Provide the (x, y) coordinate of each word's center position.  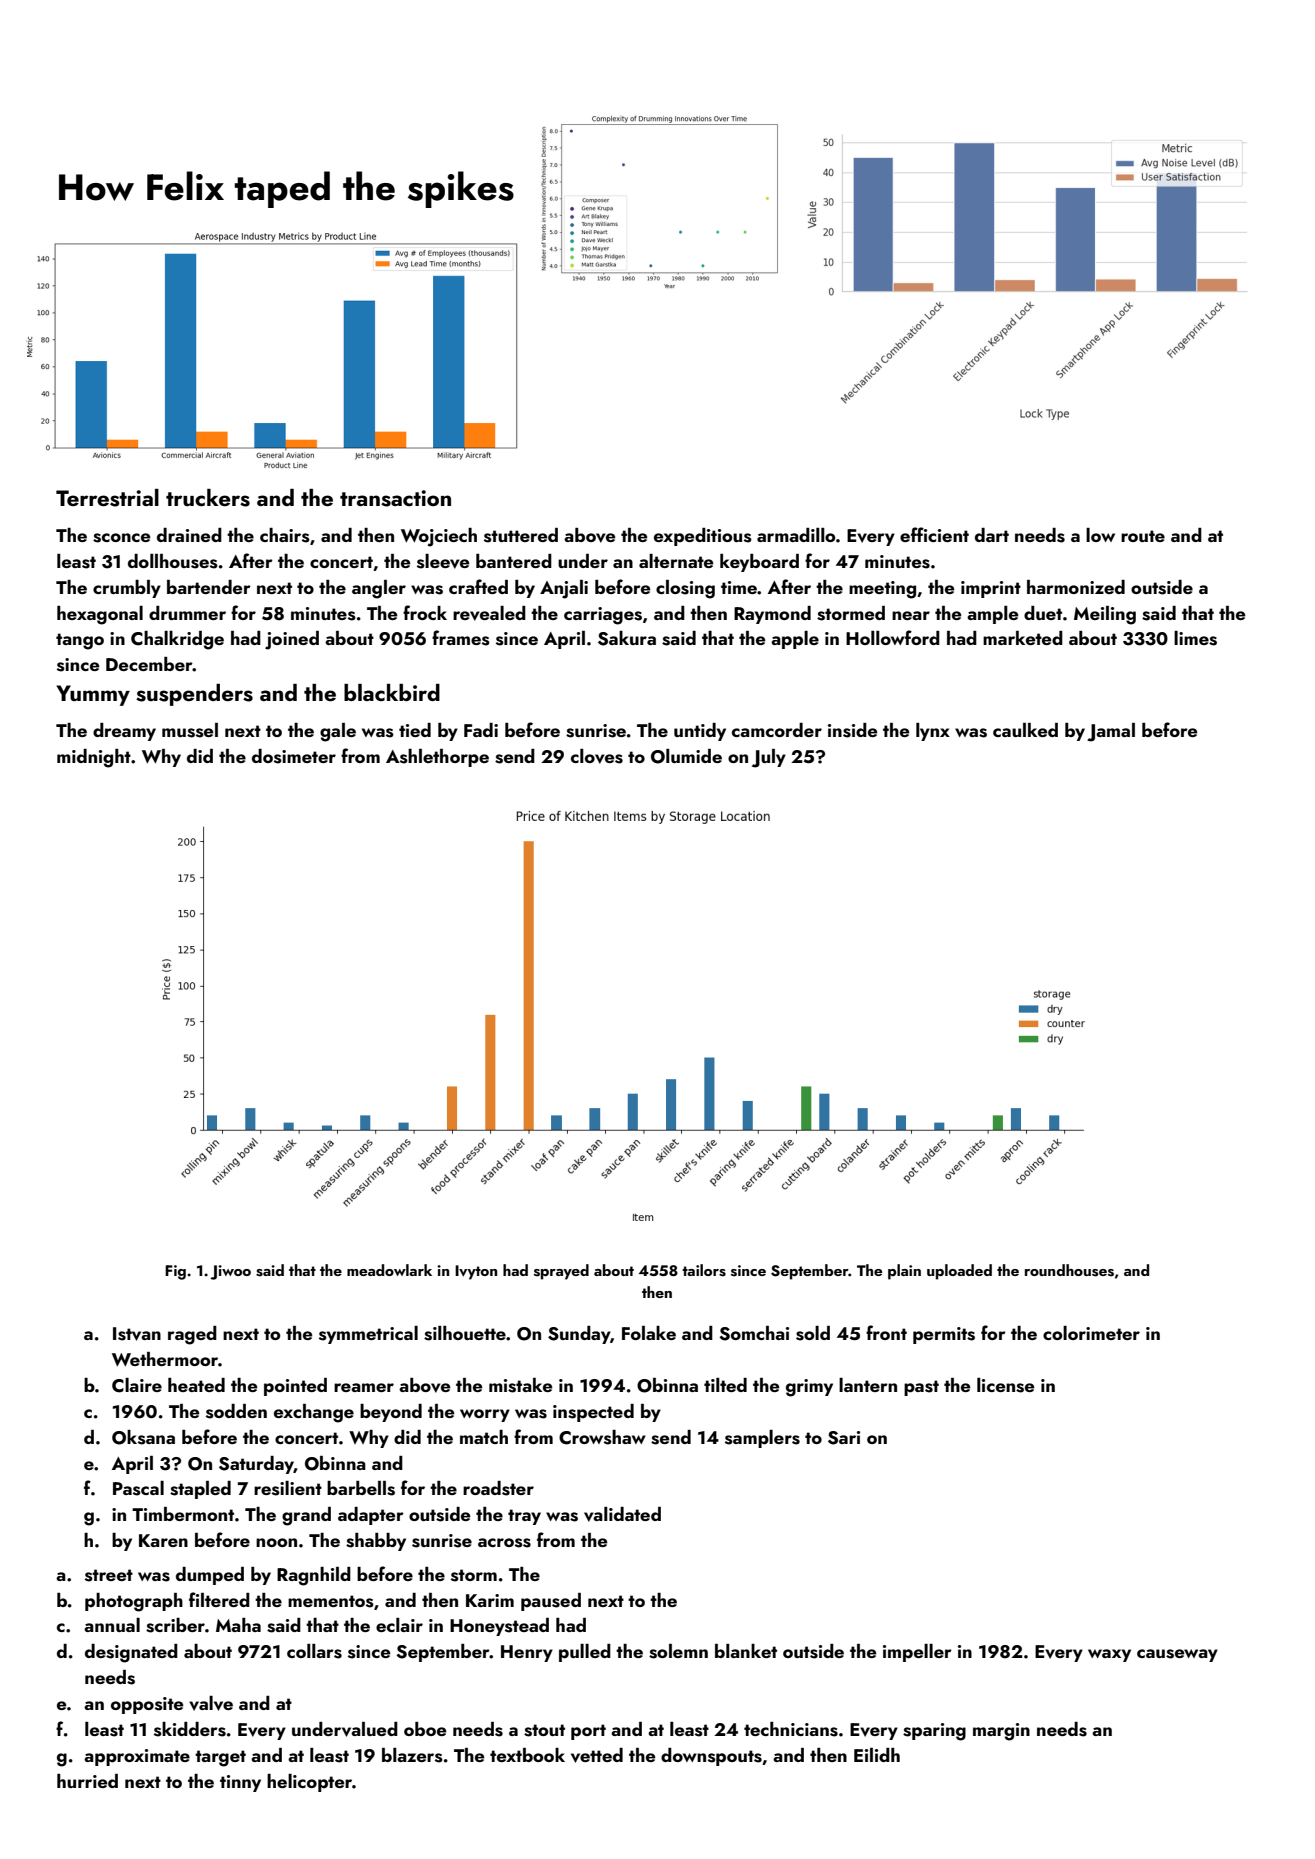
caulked (1025, 730)
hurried (87, 1781)
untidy (700, 732)
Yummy (93, 695)
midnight (94, 758)
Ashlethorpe (437, 758)
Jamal (1111, 732)
